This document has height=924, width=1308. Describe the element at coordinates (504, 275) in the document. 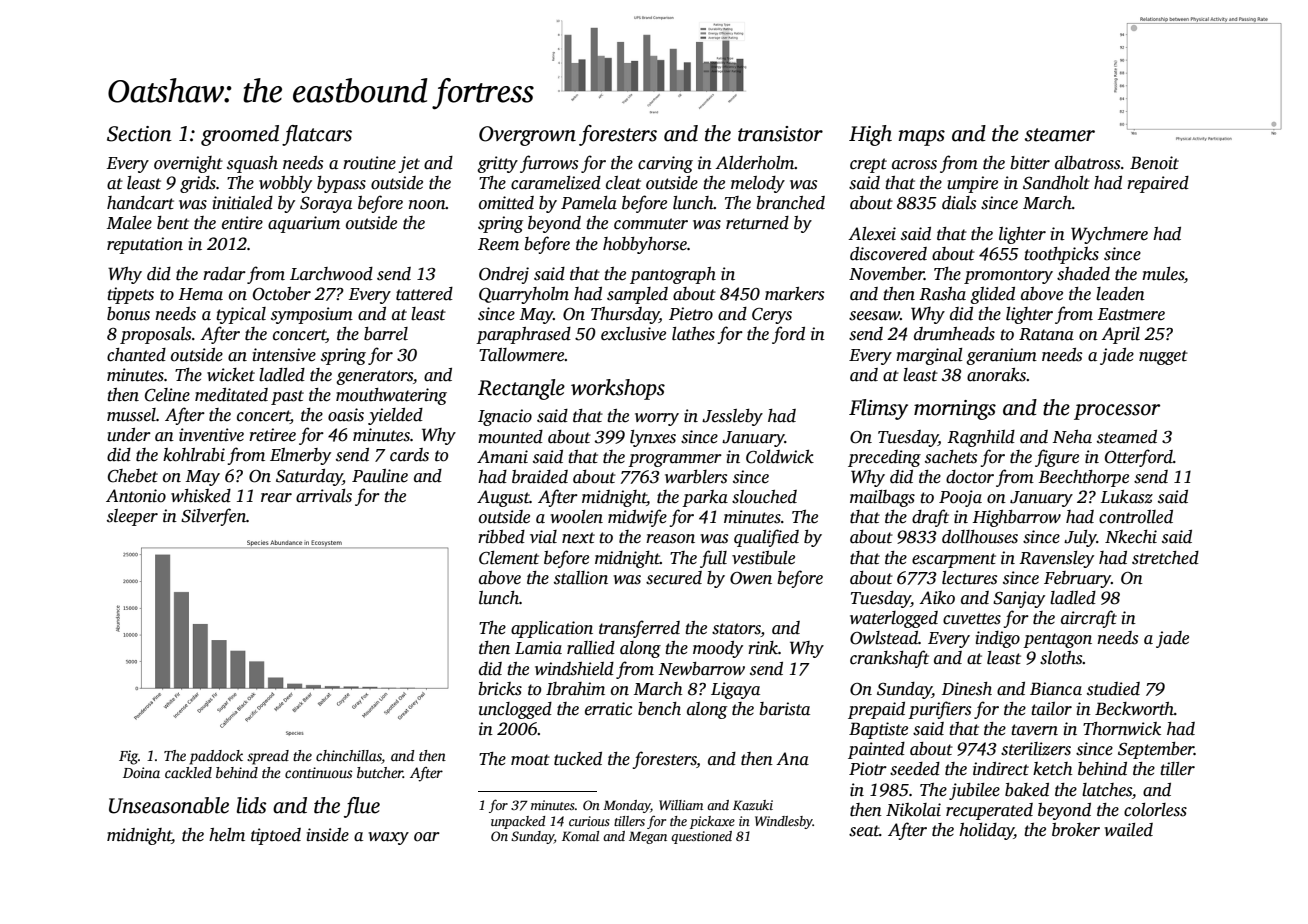

I see `Ondrej` at that location.
